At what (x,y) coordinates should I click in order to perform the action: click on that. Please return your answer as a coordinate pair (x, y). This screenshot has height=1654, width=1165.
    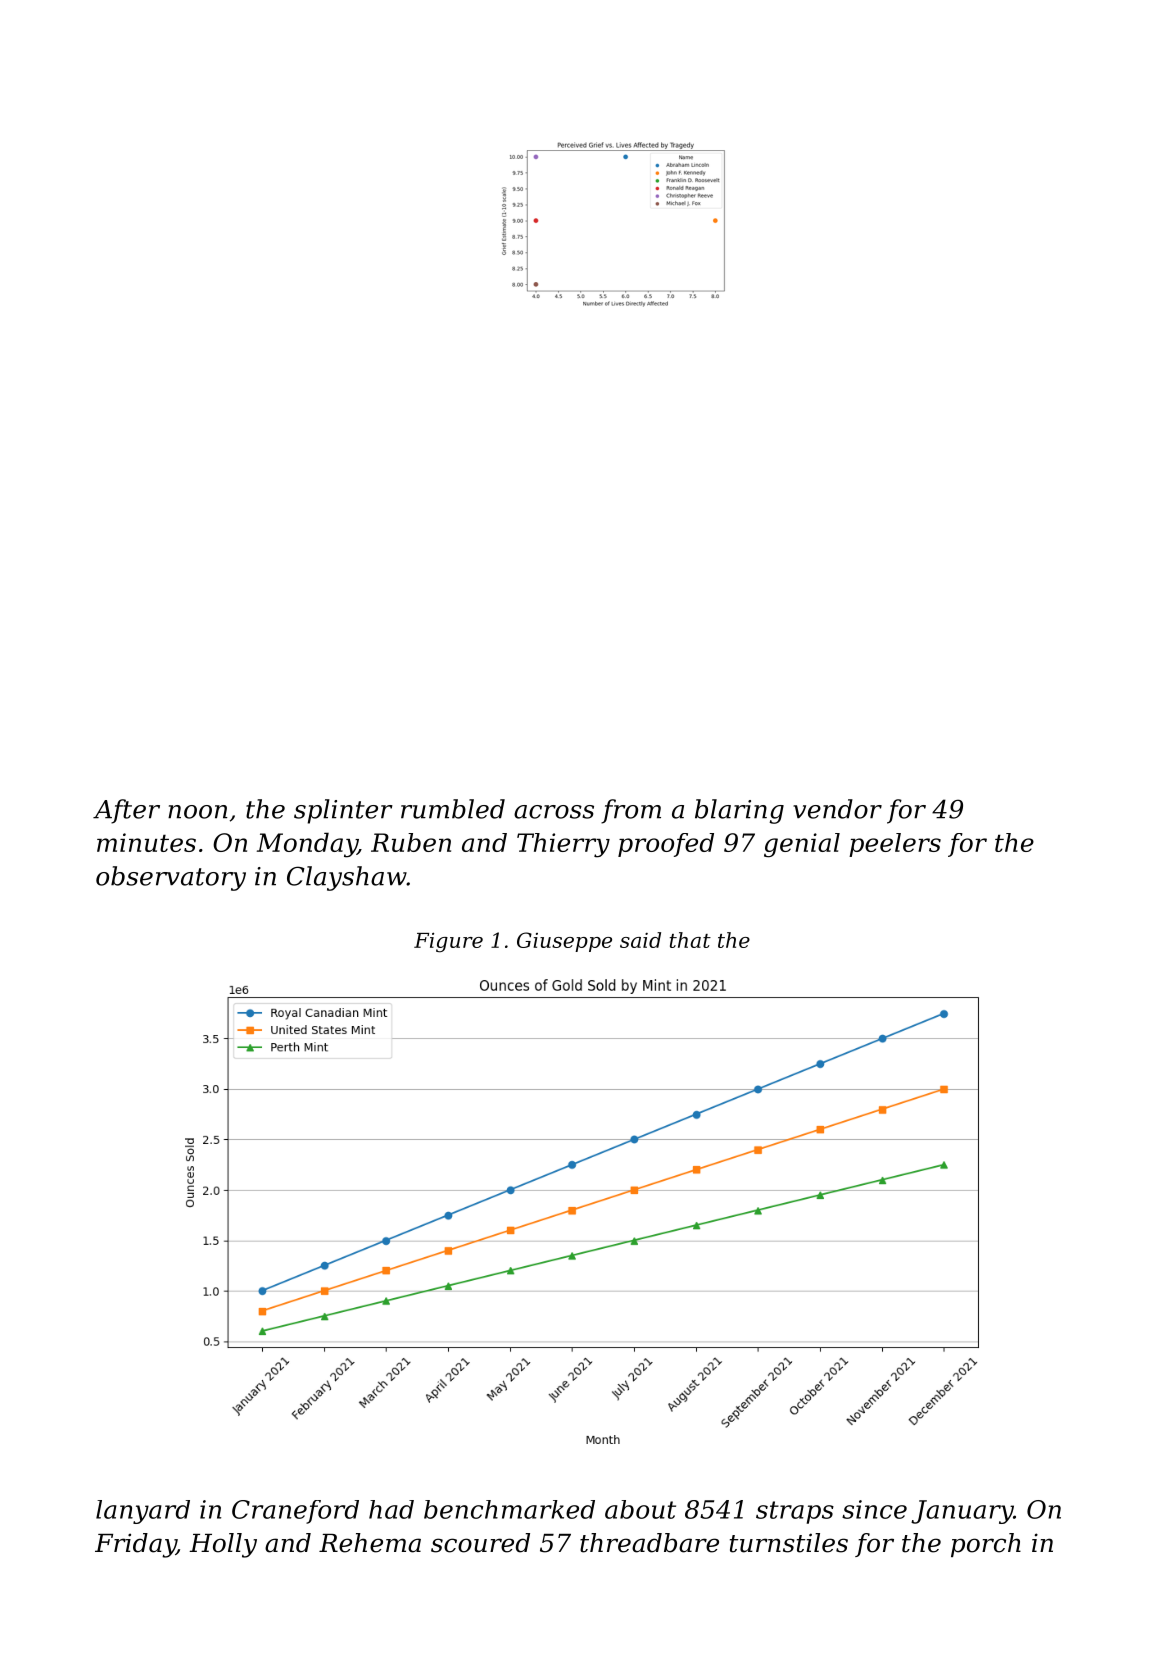
    Looking at the image, I should click on (690, 940).
